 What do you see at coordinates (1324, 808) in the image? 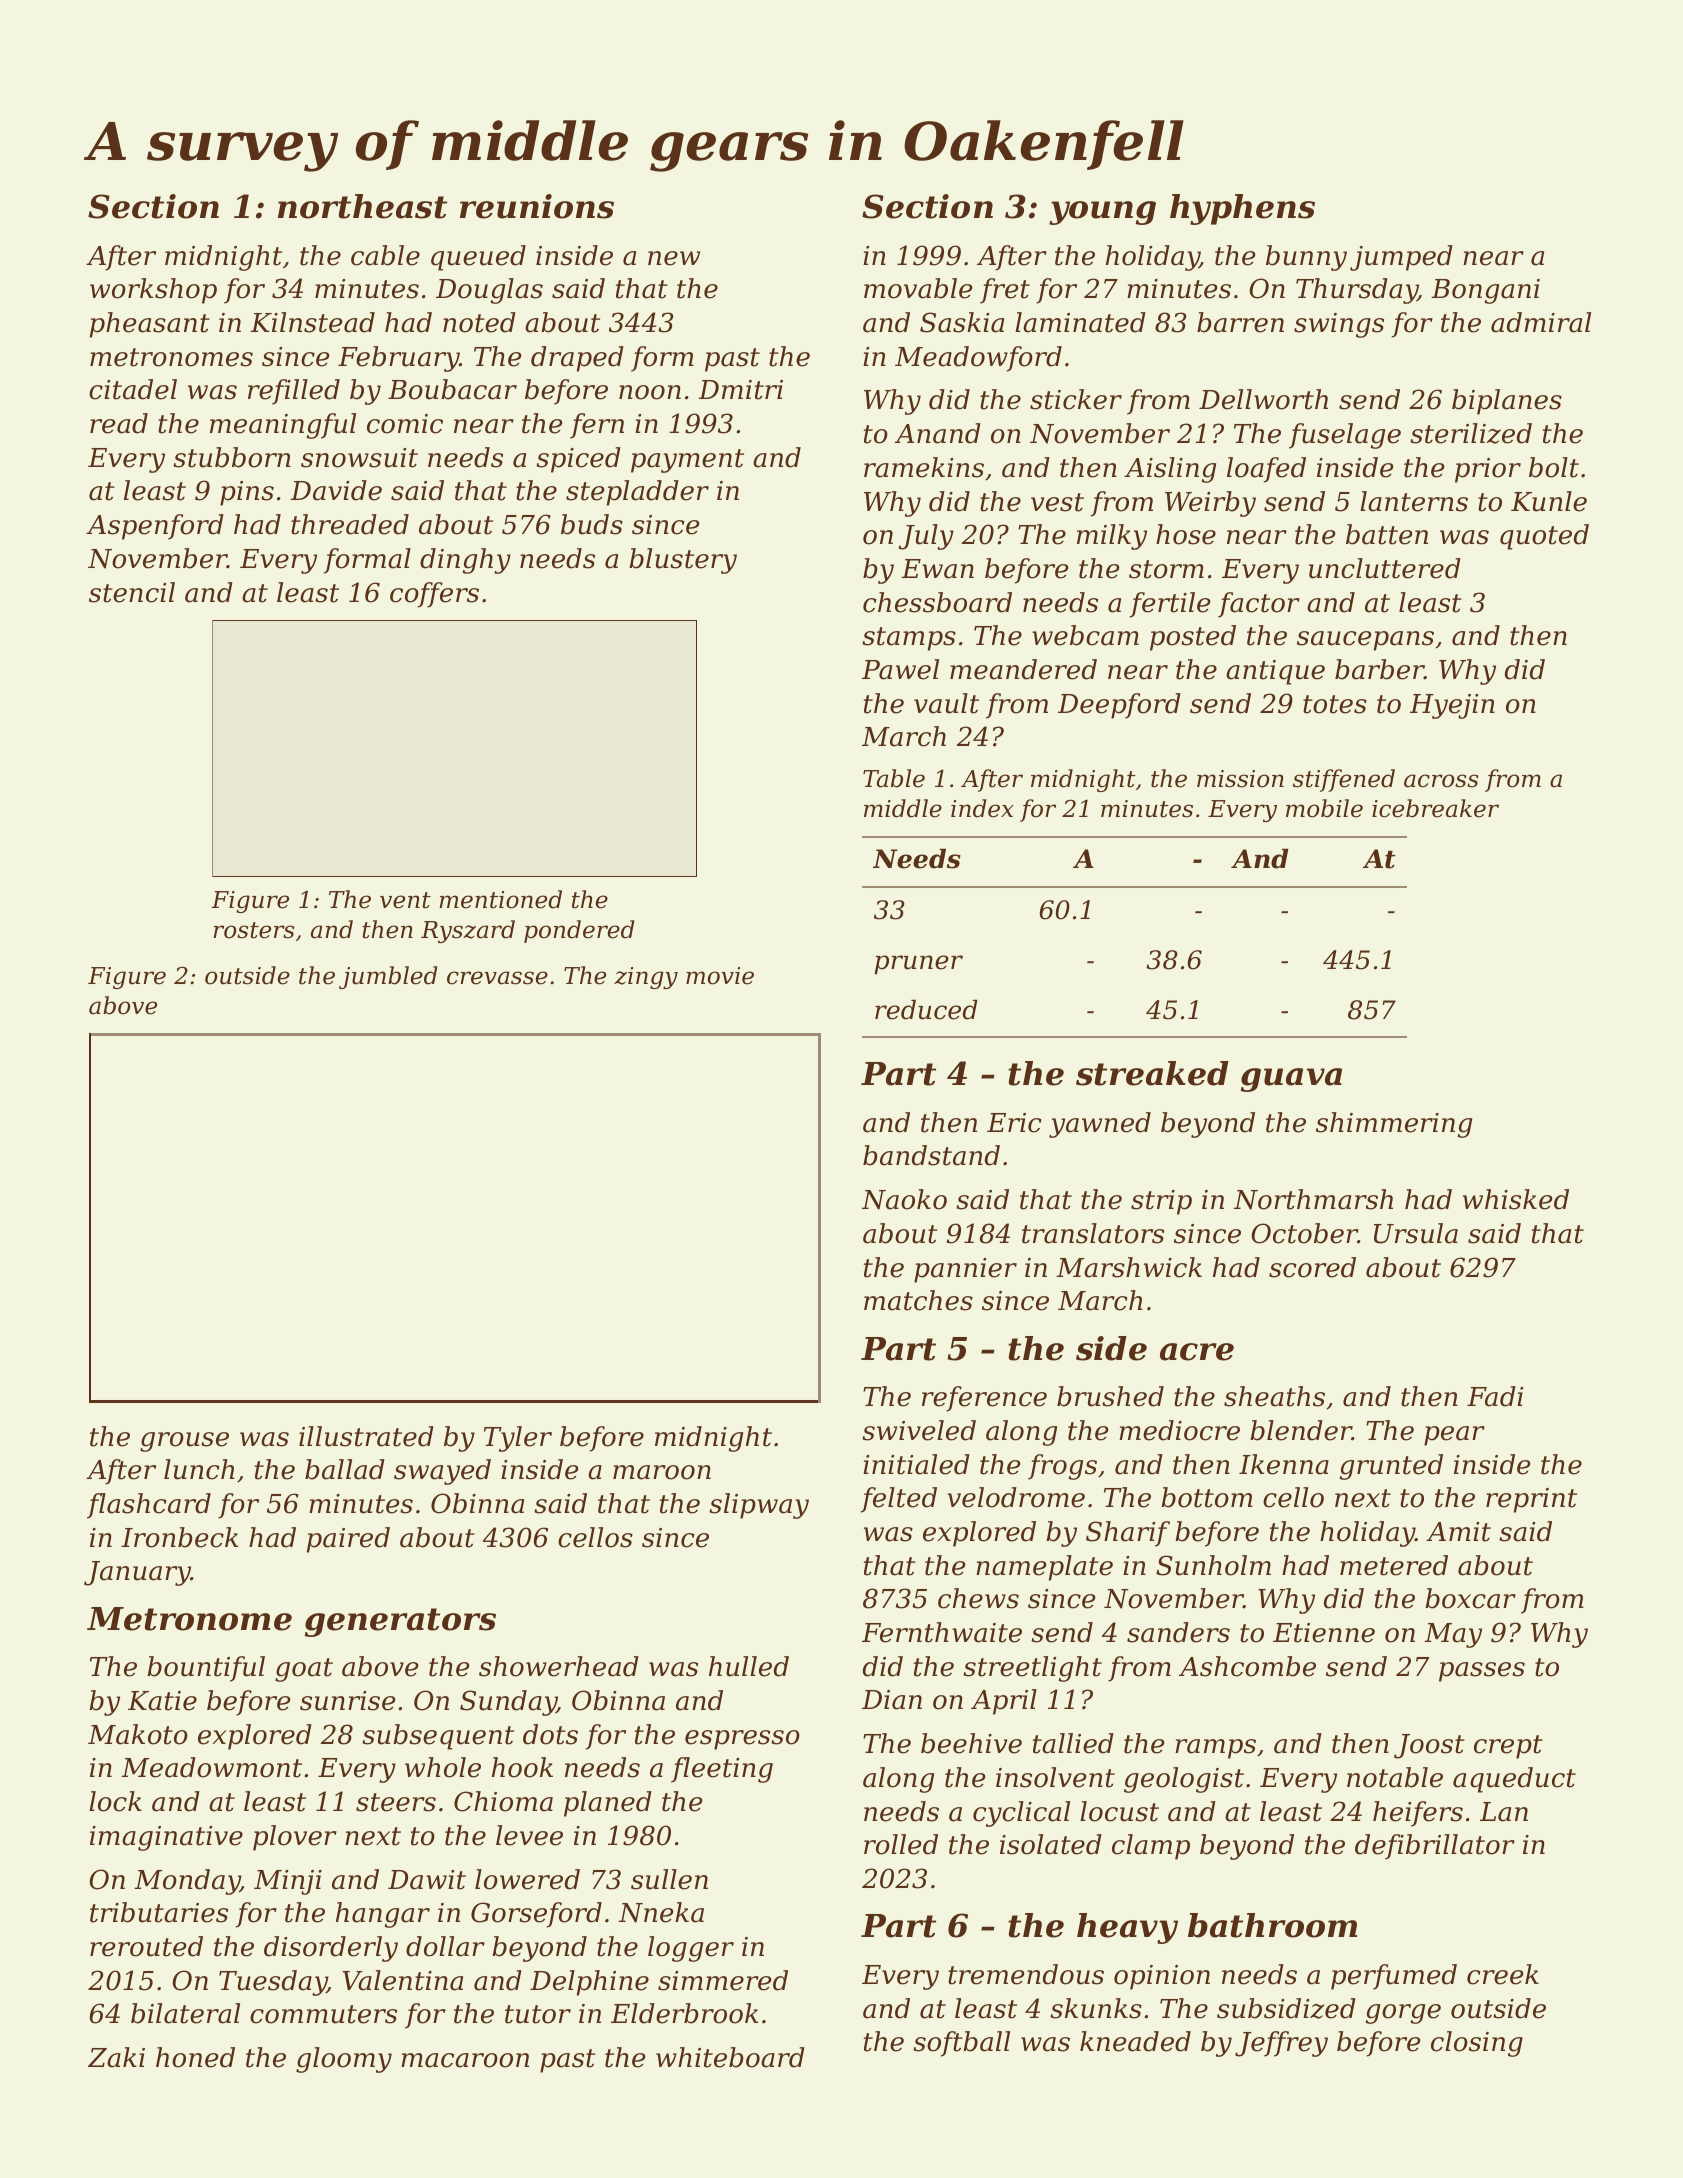
I see `mobile` at bounding box center [1324, 808].
